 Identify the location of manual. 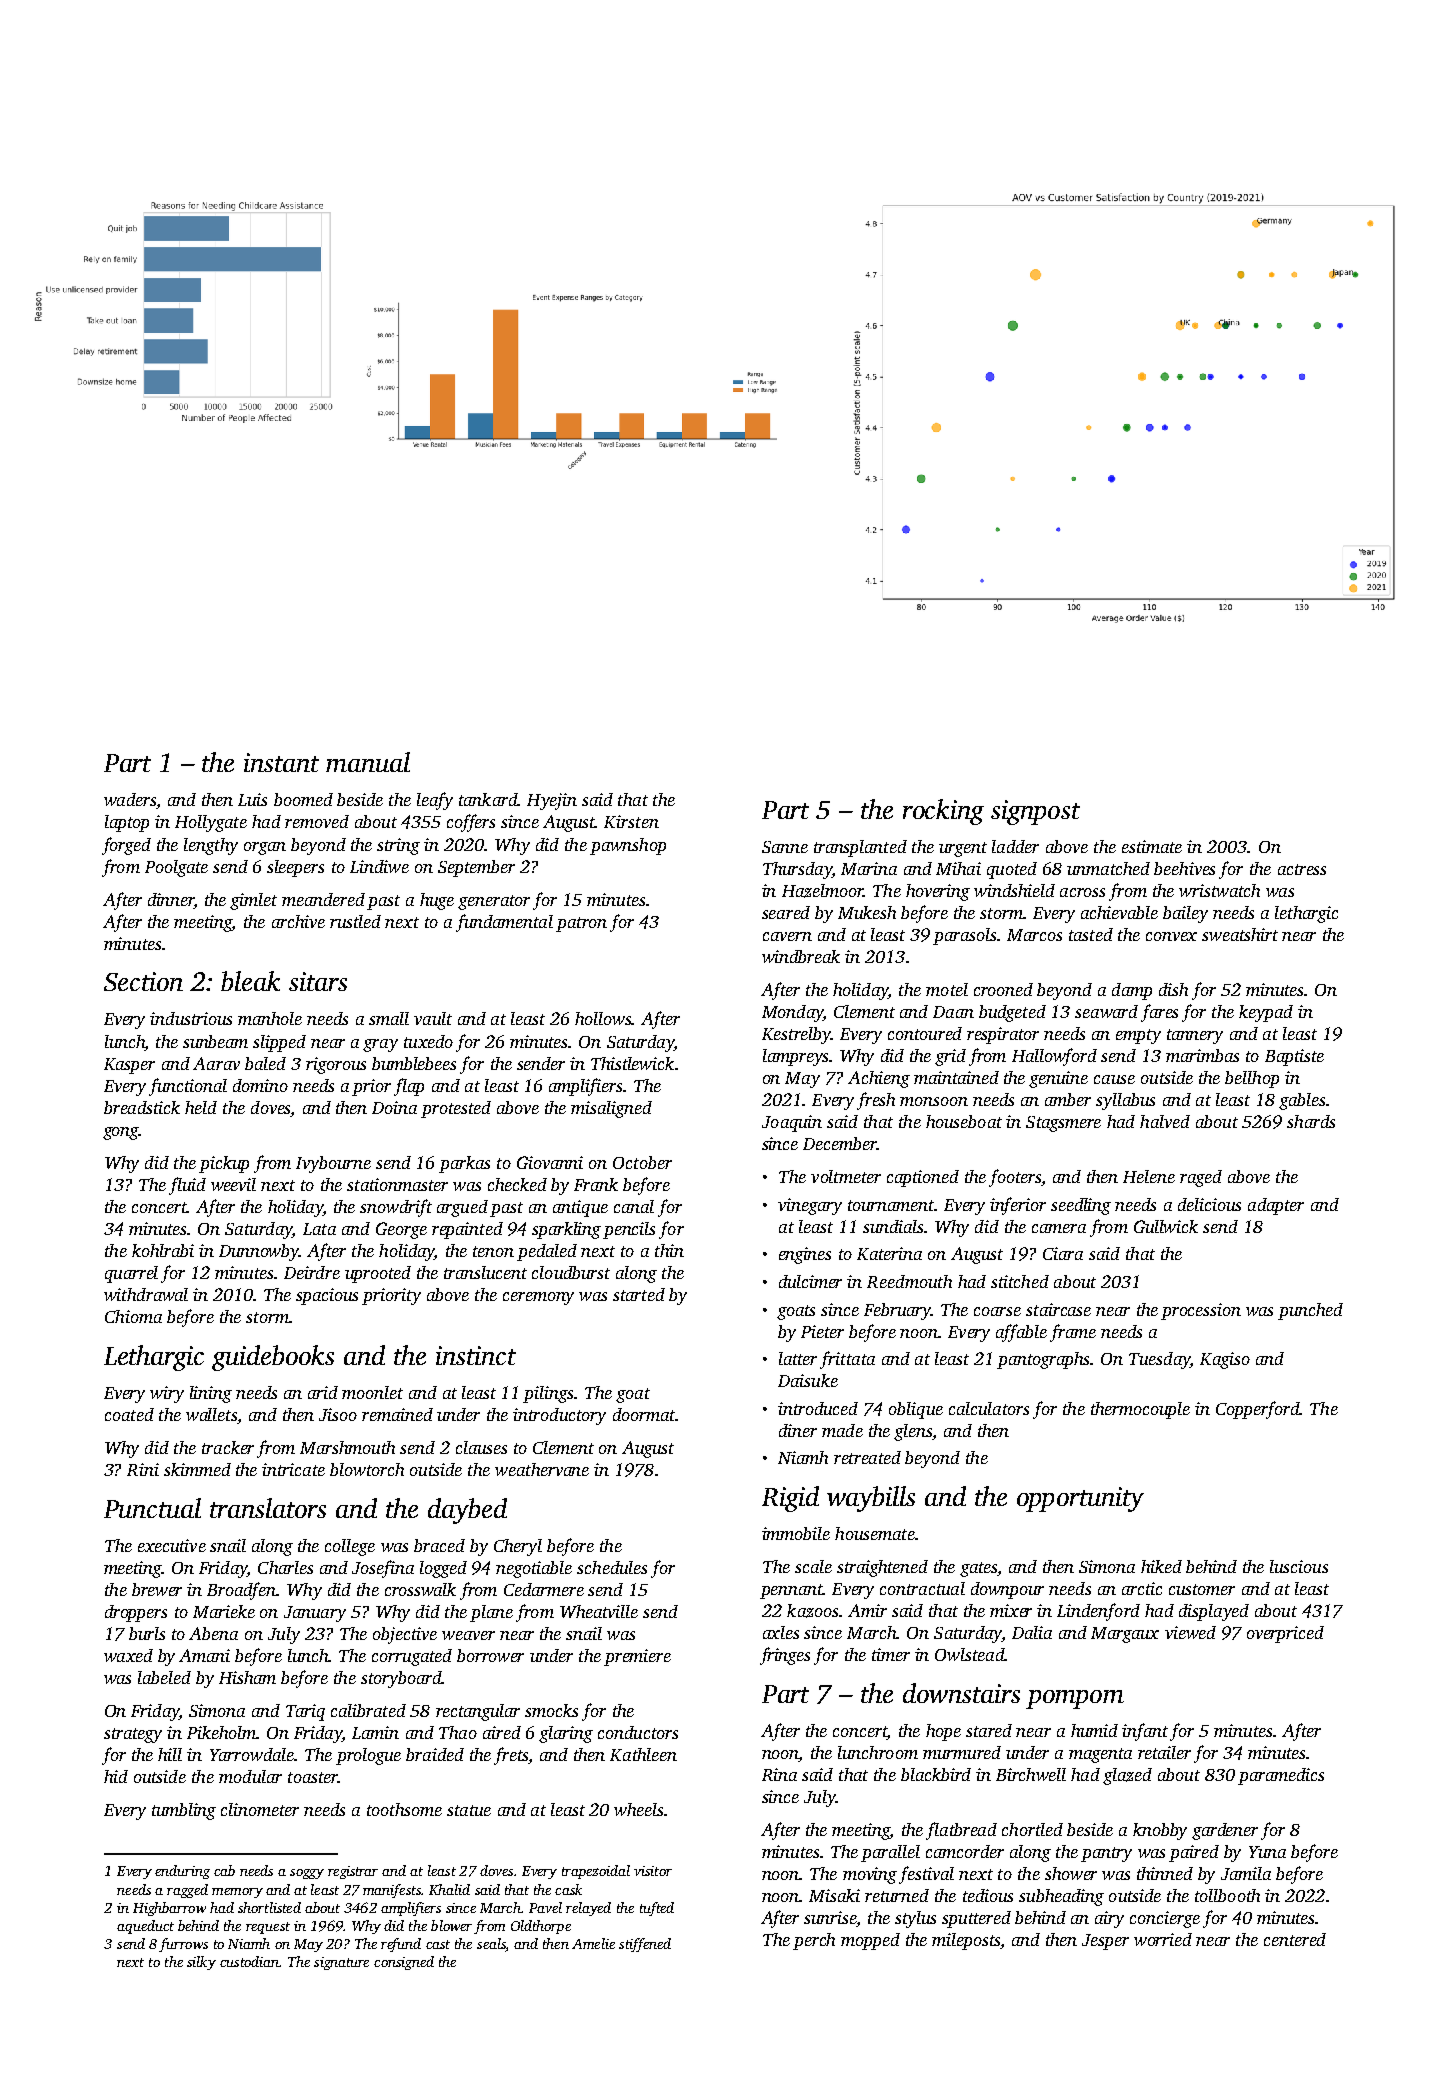
(368, 762).
